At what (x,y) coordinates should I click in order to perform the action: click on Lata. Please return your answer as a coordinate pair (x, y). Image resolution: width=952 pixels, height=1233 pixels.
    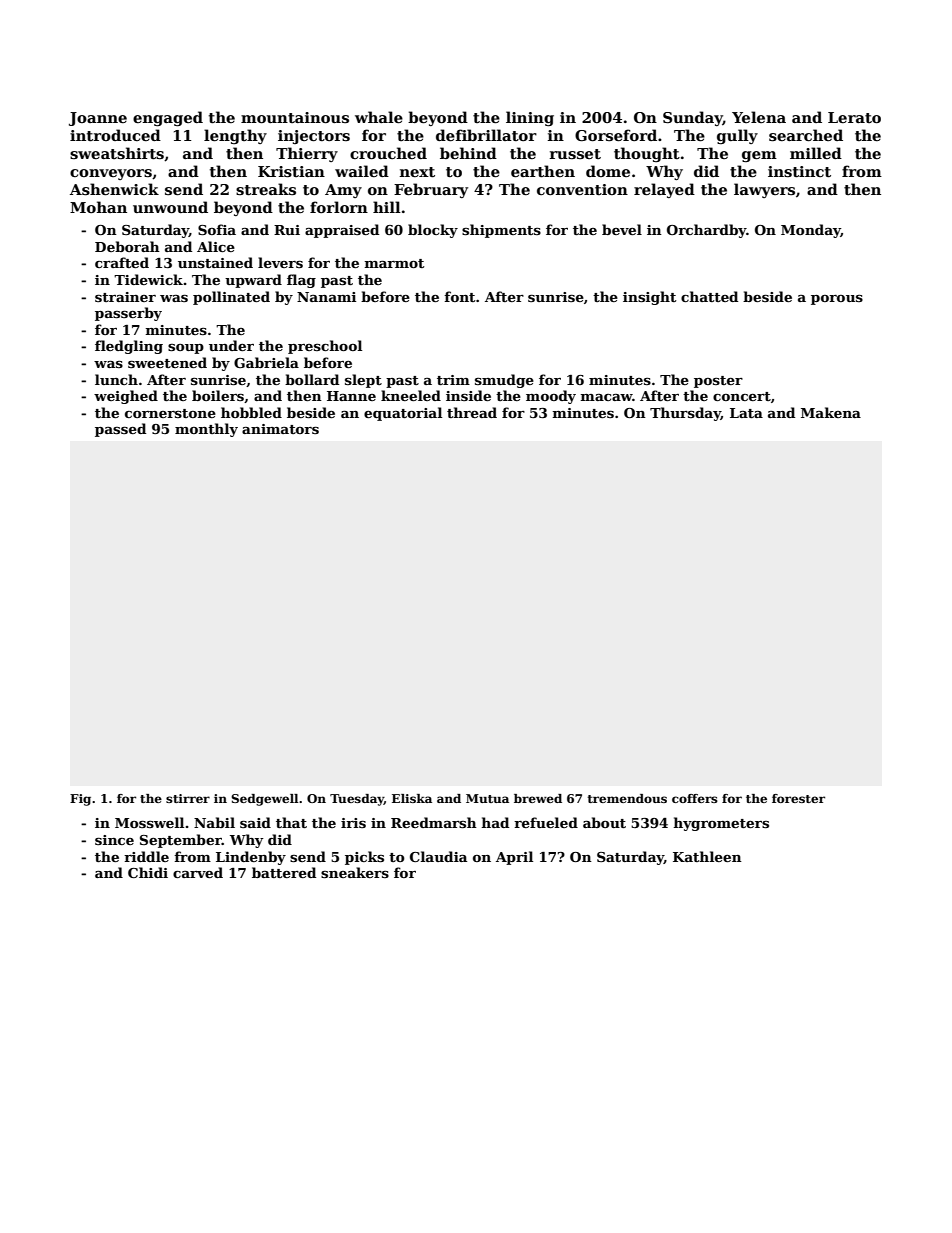
    Looking at the image, I should click on (746, 413).
